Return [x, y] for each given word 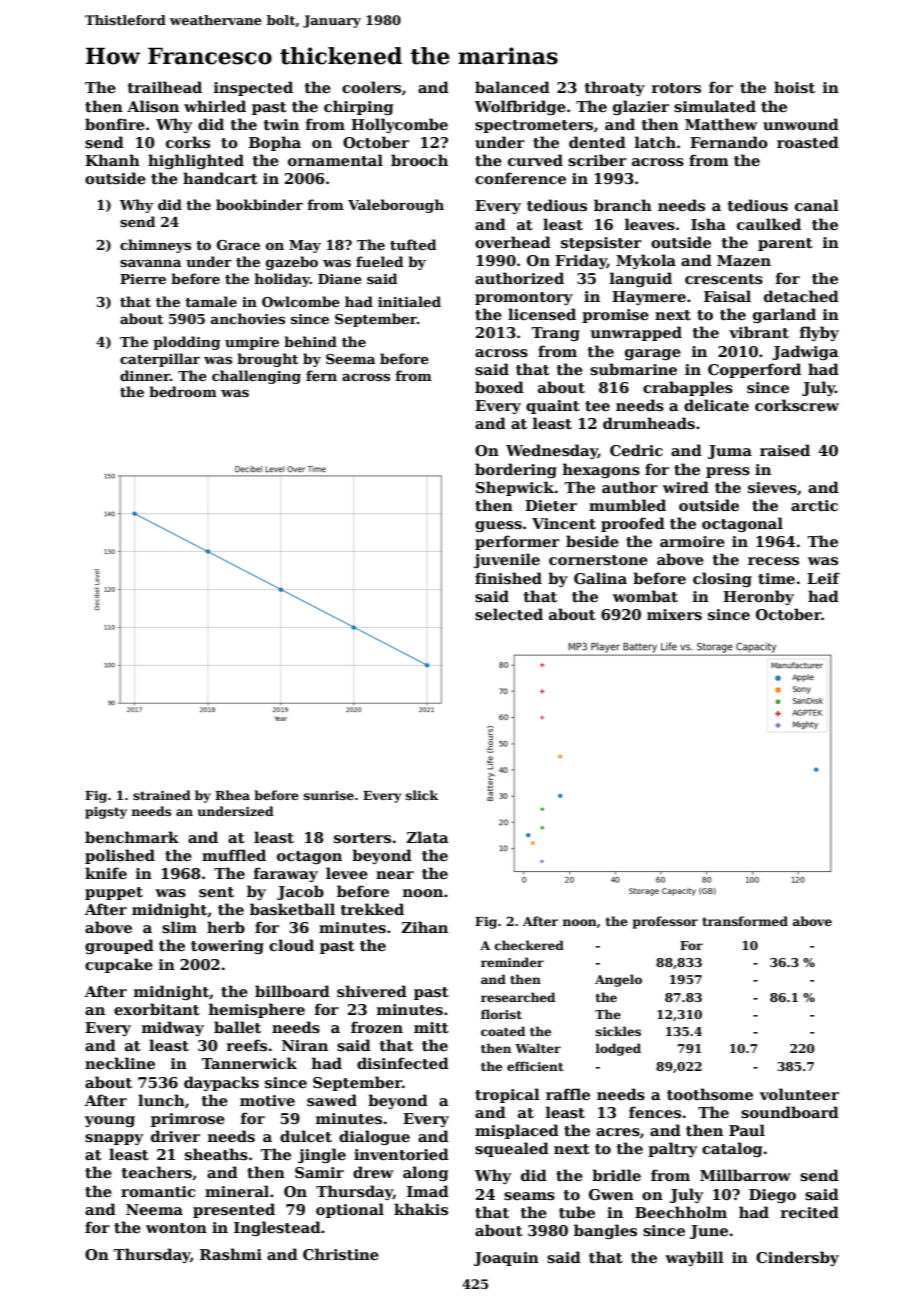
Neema [154, 1209]
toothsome [710, 1094]
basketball [292, 909]
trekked [372, 909]
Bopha [275, 143]
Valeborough [396, 206]
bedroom [183, 391]
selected [509, 614]
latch [655, 142]
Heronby [758, 597]
